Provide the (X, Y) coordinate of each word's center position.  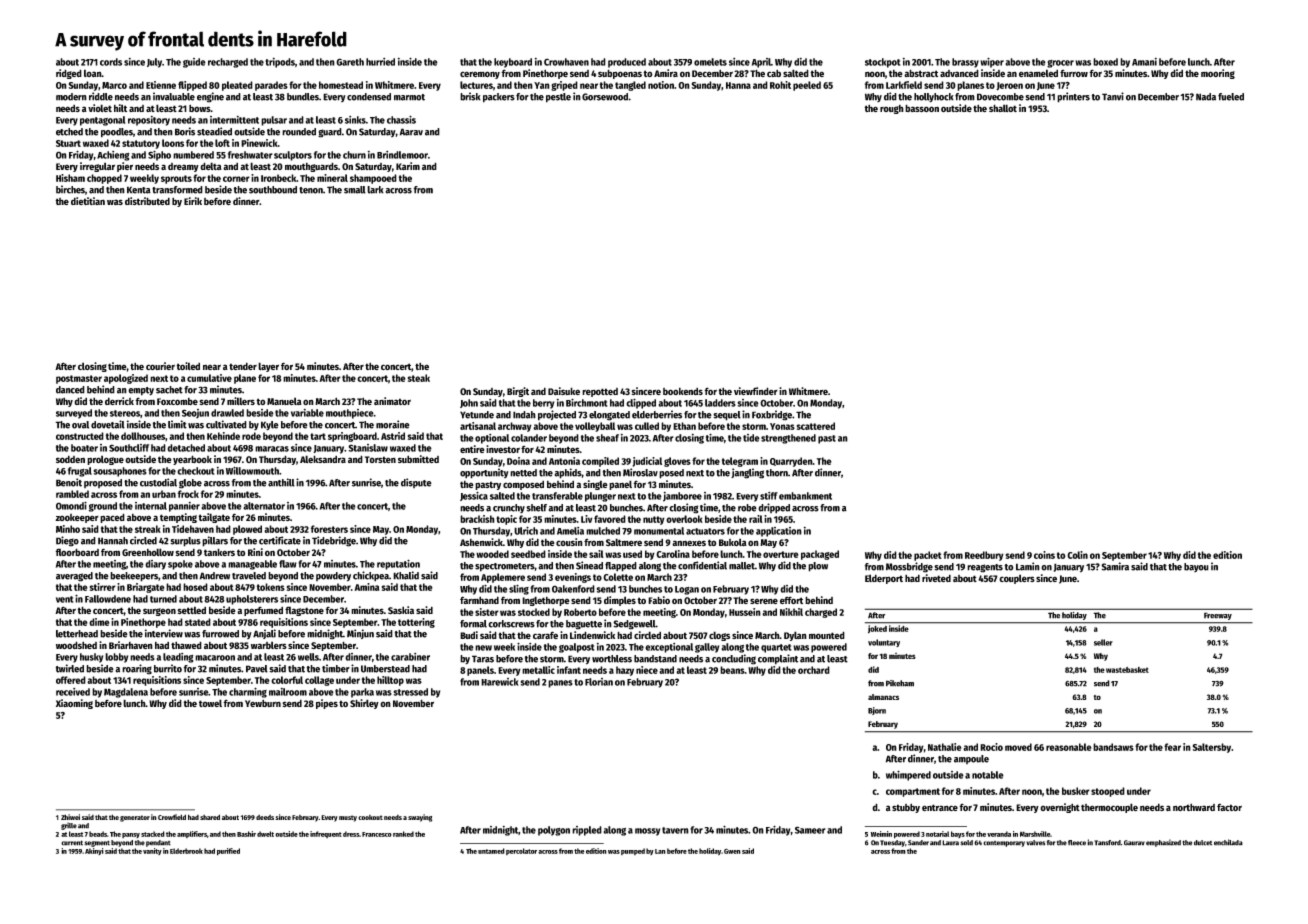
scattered (816, 426)
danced (70, 390)
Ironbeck (279, 178)
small (355, 190)
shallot (1003, 108)
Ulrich (526, 530)
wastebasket (1127, 670)
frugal (80, 472)
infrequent (326, 834)
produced (627, 63)
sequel (727, 416)
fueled (1231, 97)
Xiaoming (74, 704)
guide (194, 63)
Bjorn (877, 711)
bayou (1196, 567)
